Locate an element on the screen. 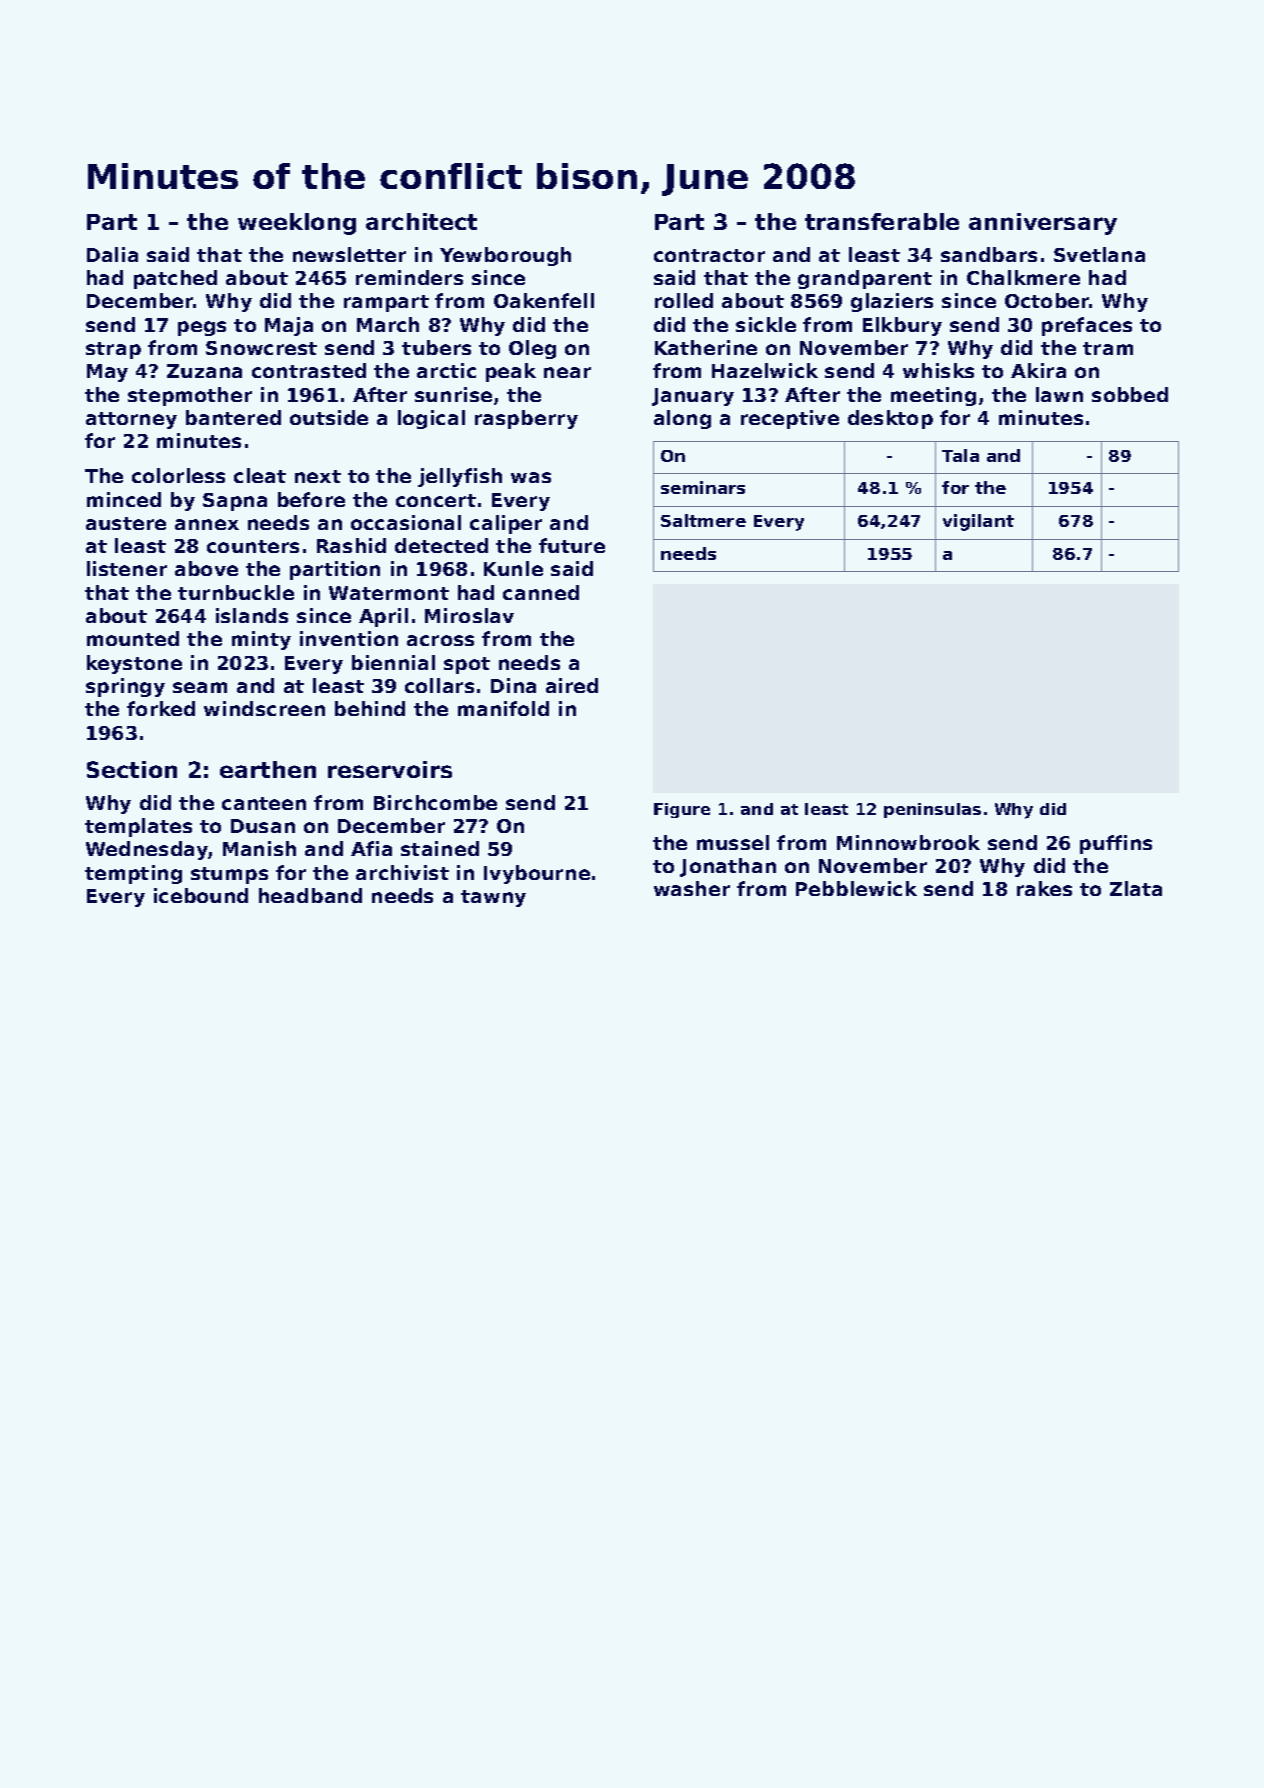 This screenshot has height=1788, width=1264. vigilant is located at coordinates (978, 522).
